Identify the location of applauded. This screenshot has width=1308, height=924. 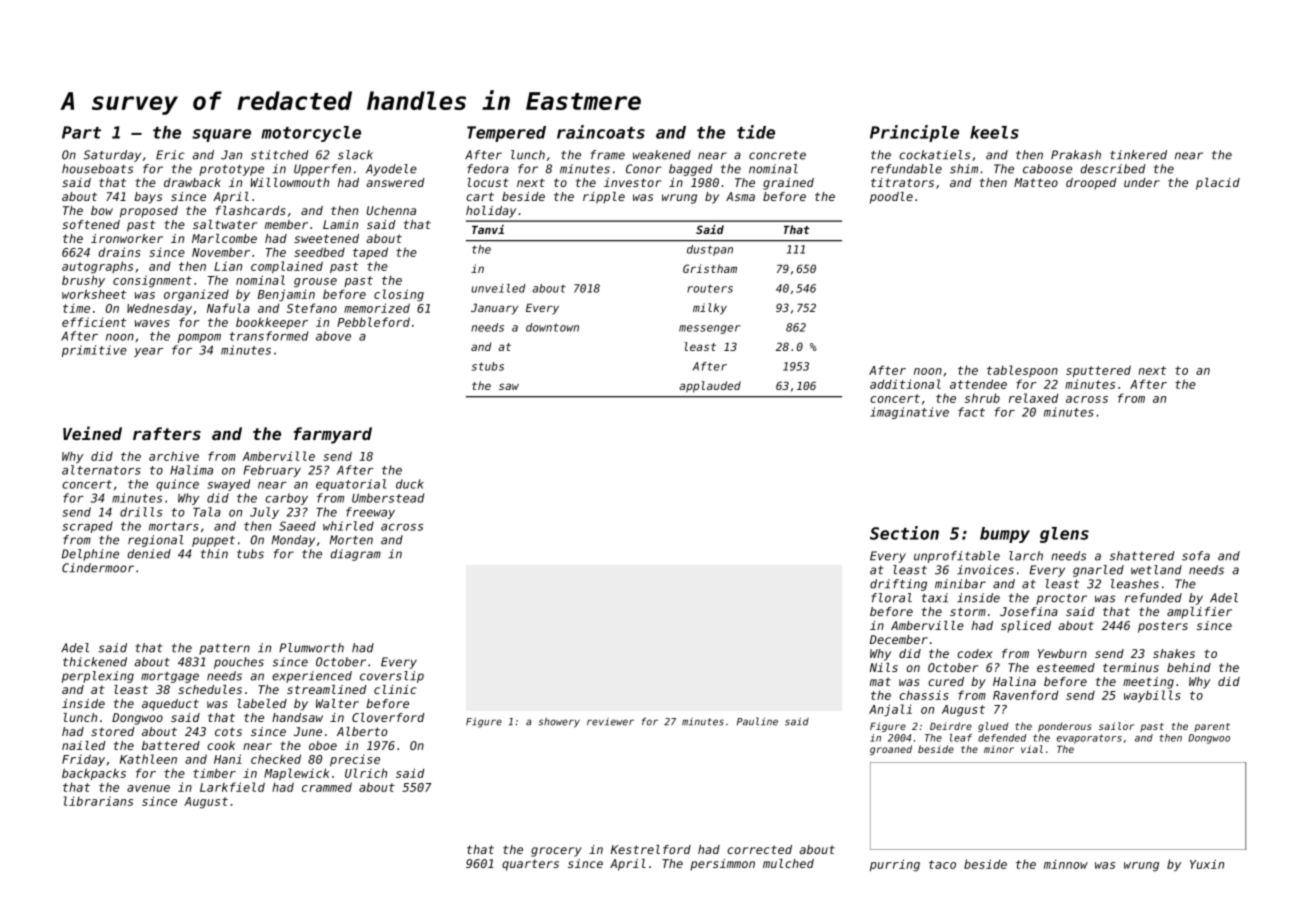
(710, 387).
